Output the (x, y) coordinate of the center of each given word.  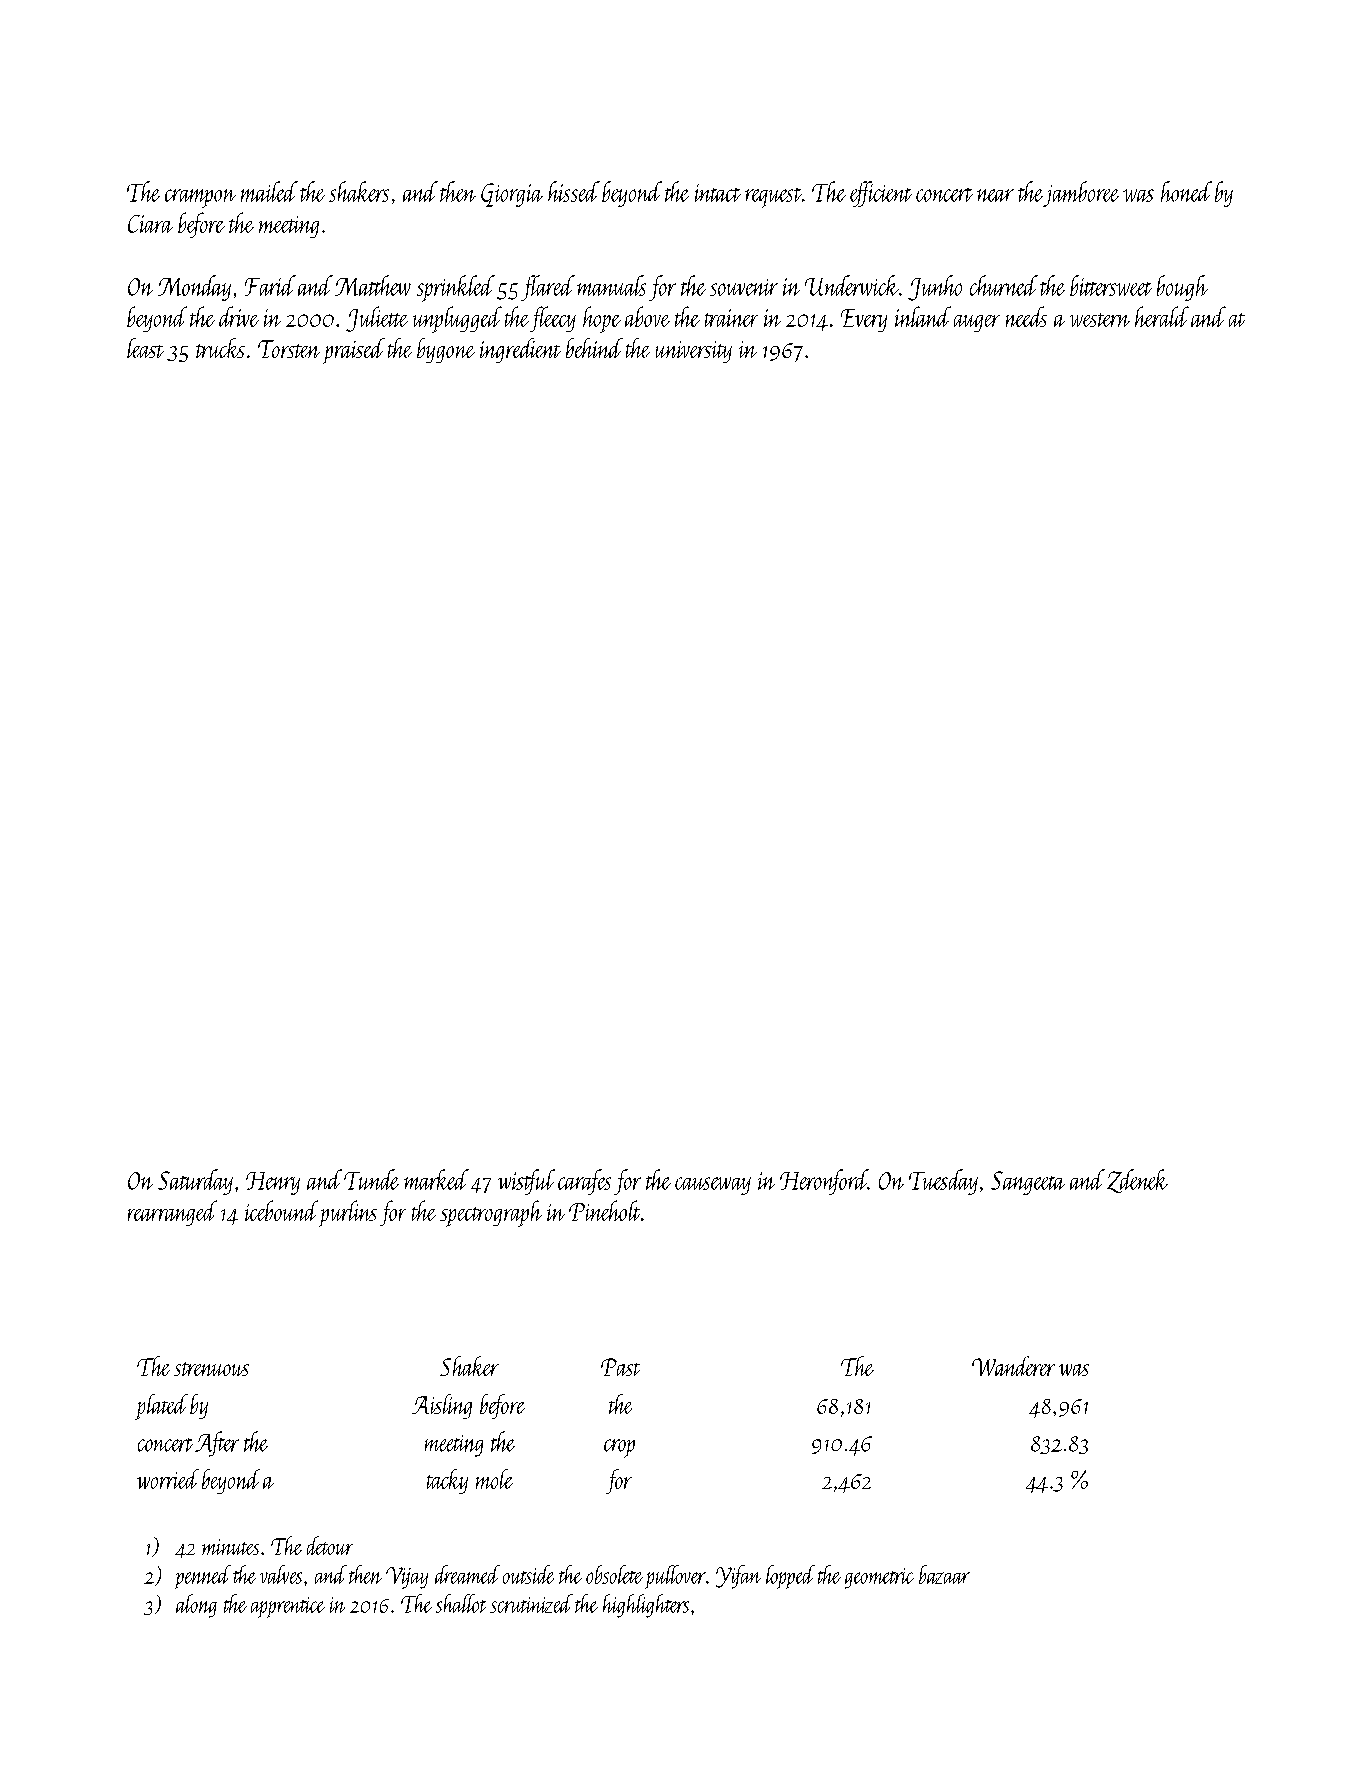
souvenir (744, 287)
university (694, 352)
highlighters (646, 1606)
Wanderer (1013, 1366)
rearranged (172, 1213)
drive (239, 316)
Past (620, 1367)
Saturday (195, 1182)
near (995, 195)
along (196, 1606)
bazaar (944, 1574)
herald (1162, 316)
